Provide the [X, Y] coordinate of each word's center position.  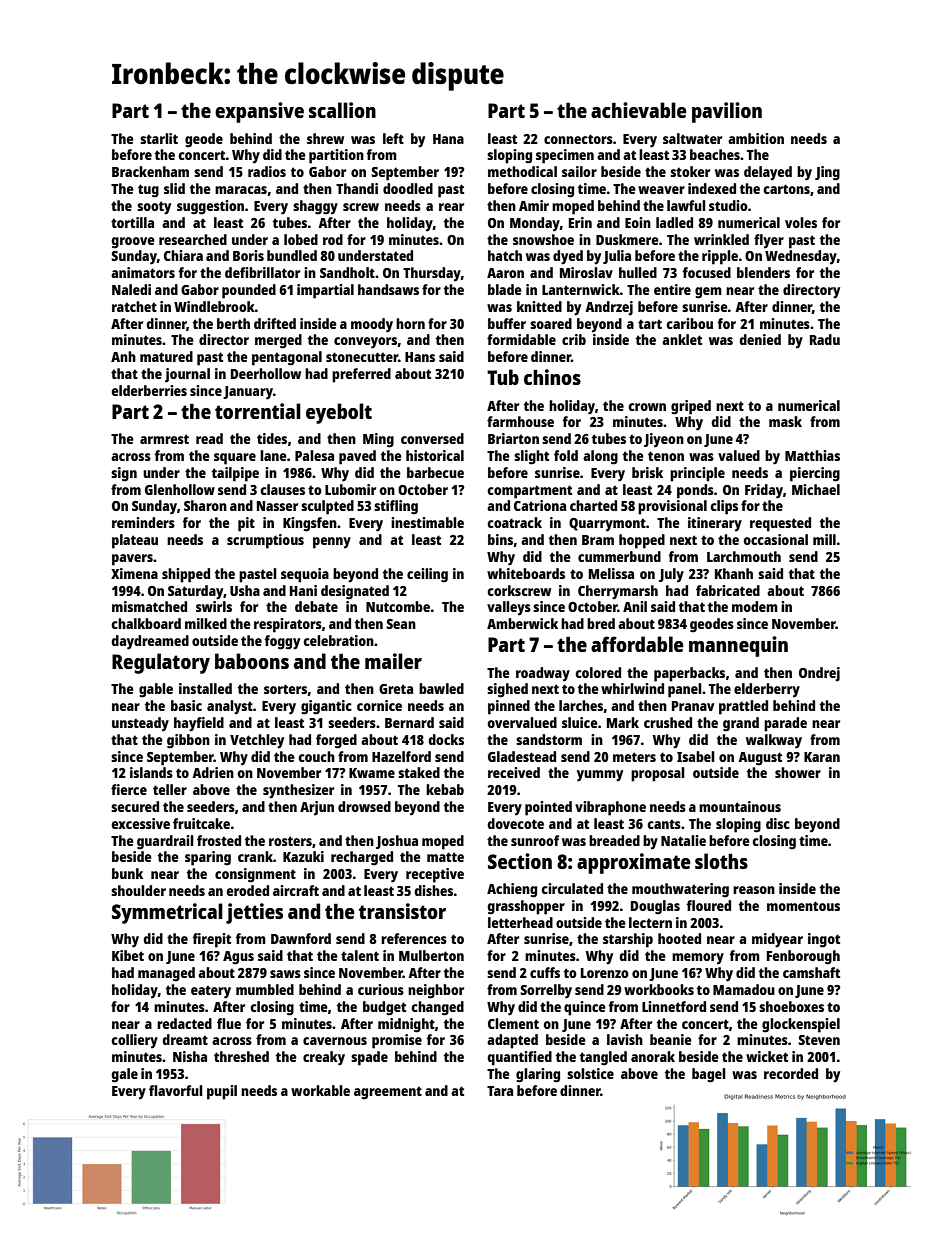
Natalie [683, 840]
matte [445, 857]
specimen [565, 156]
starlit [159, 138]
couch [316, 756]
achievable [639, 110]
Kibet [128, 955]
